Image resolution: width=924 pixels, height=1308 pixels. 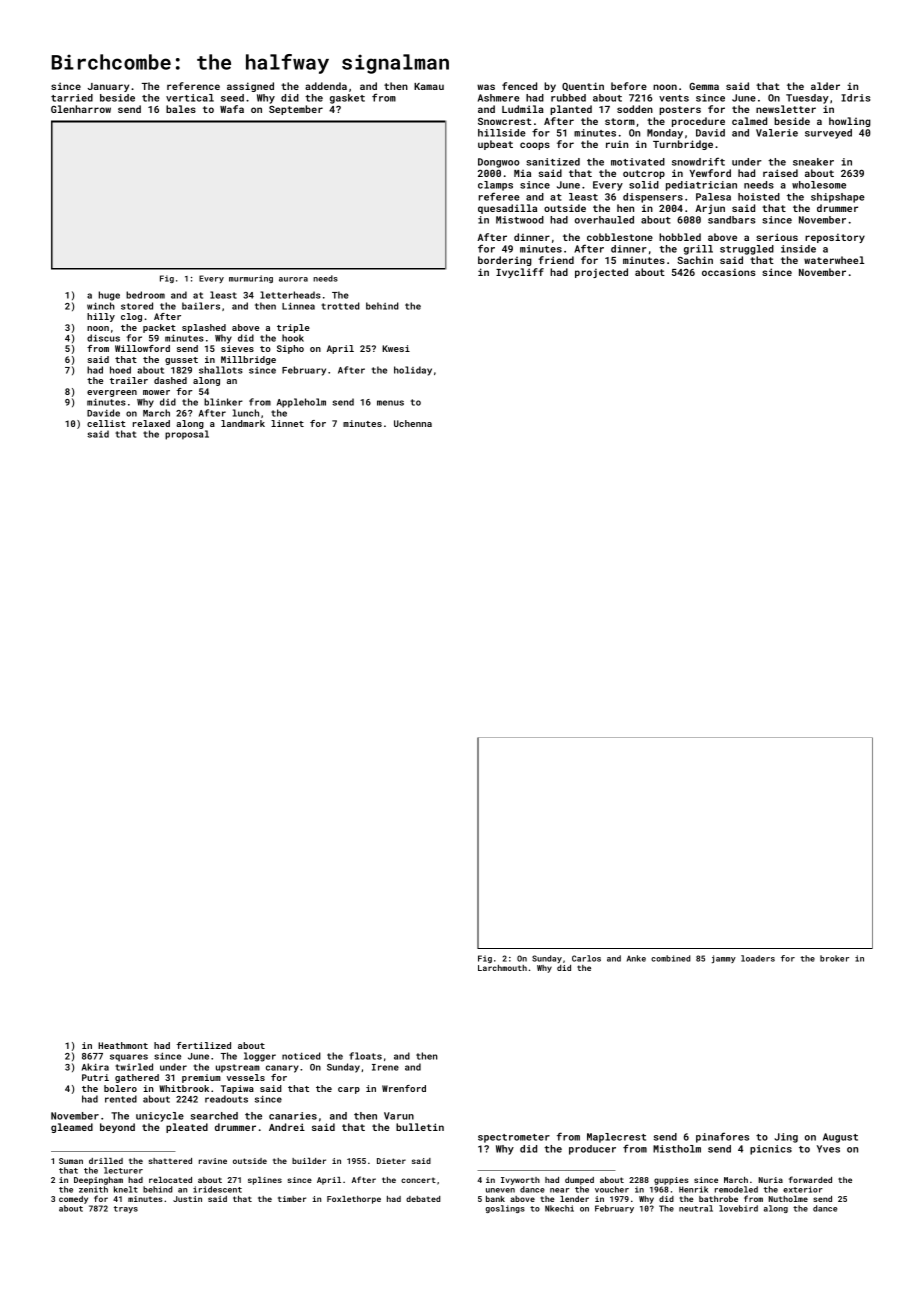 I want to click on Larchmouth, so click(x=502, y=968).
